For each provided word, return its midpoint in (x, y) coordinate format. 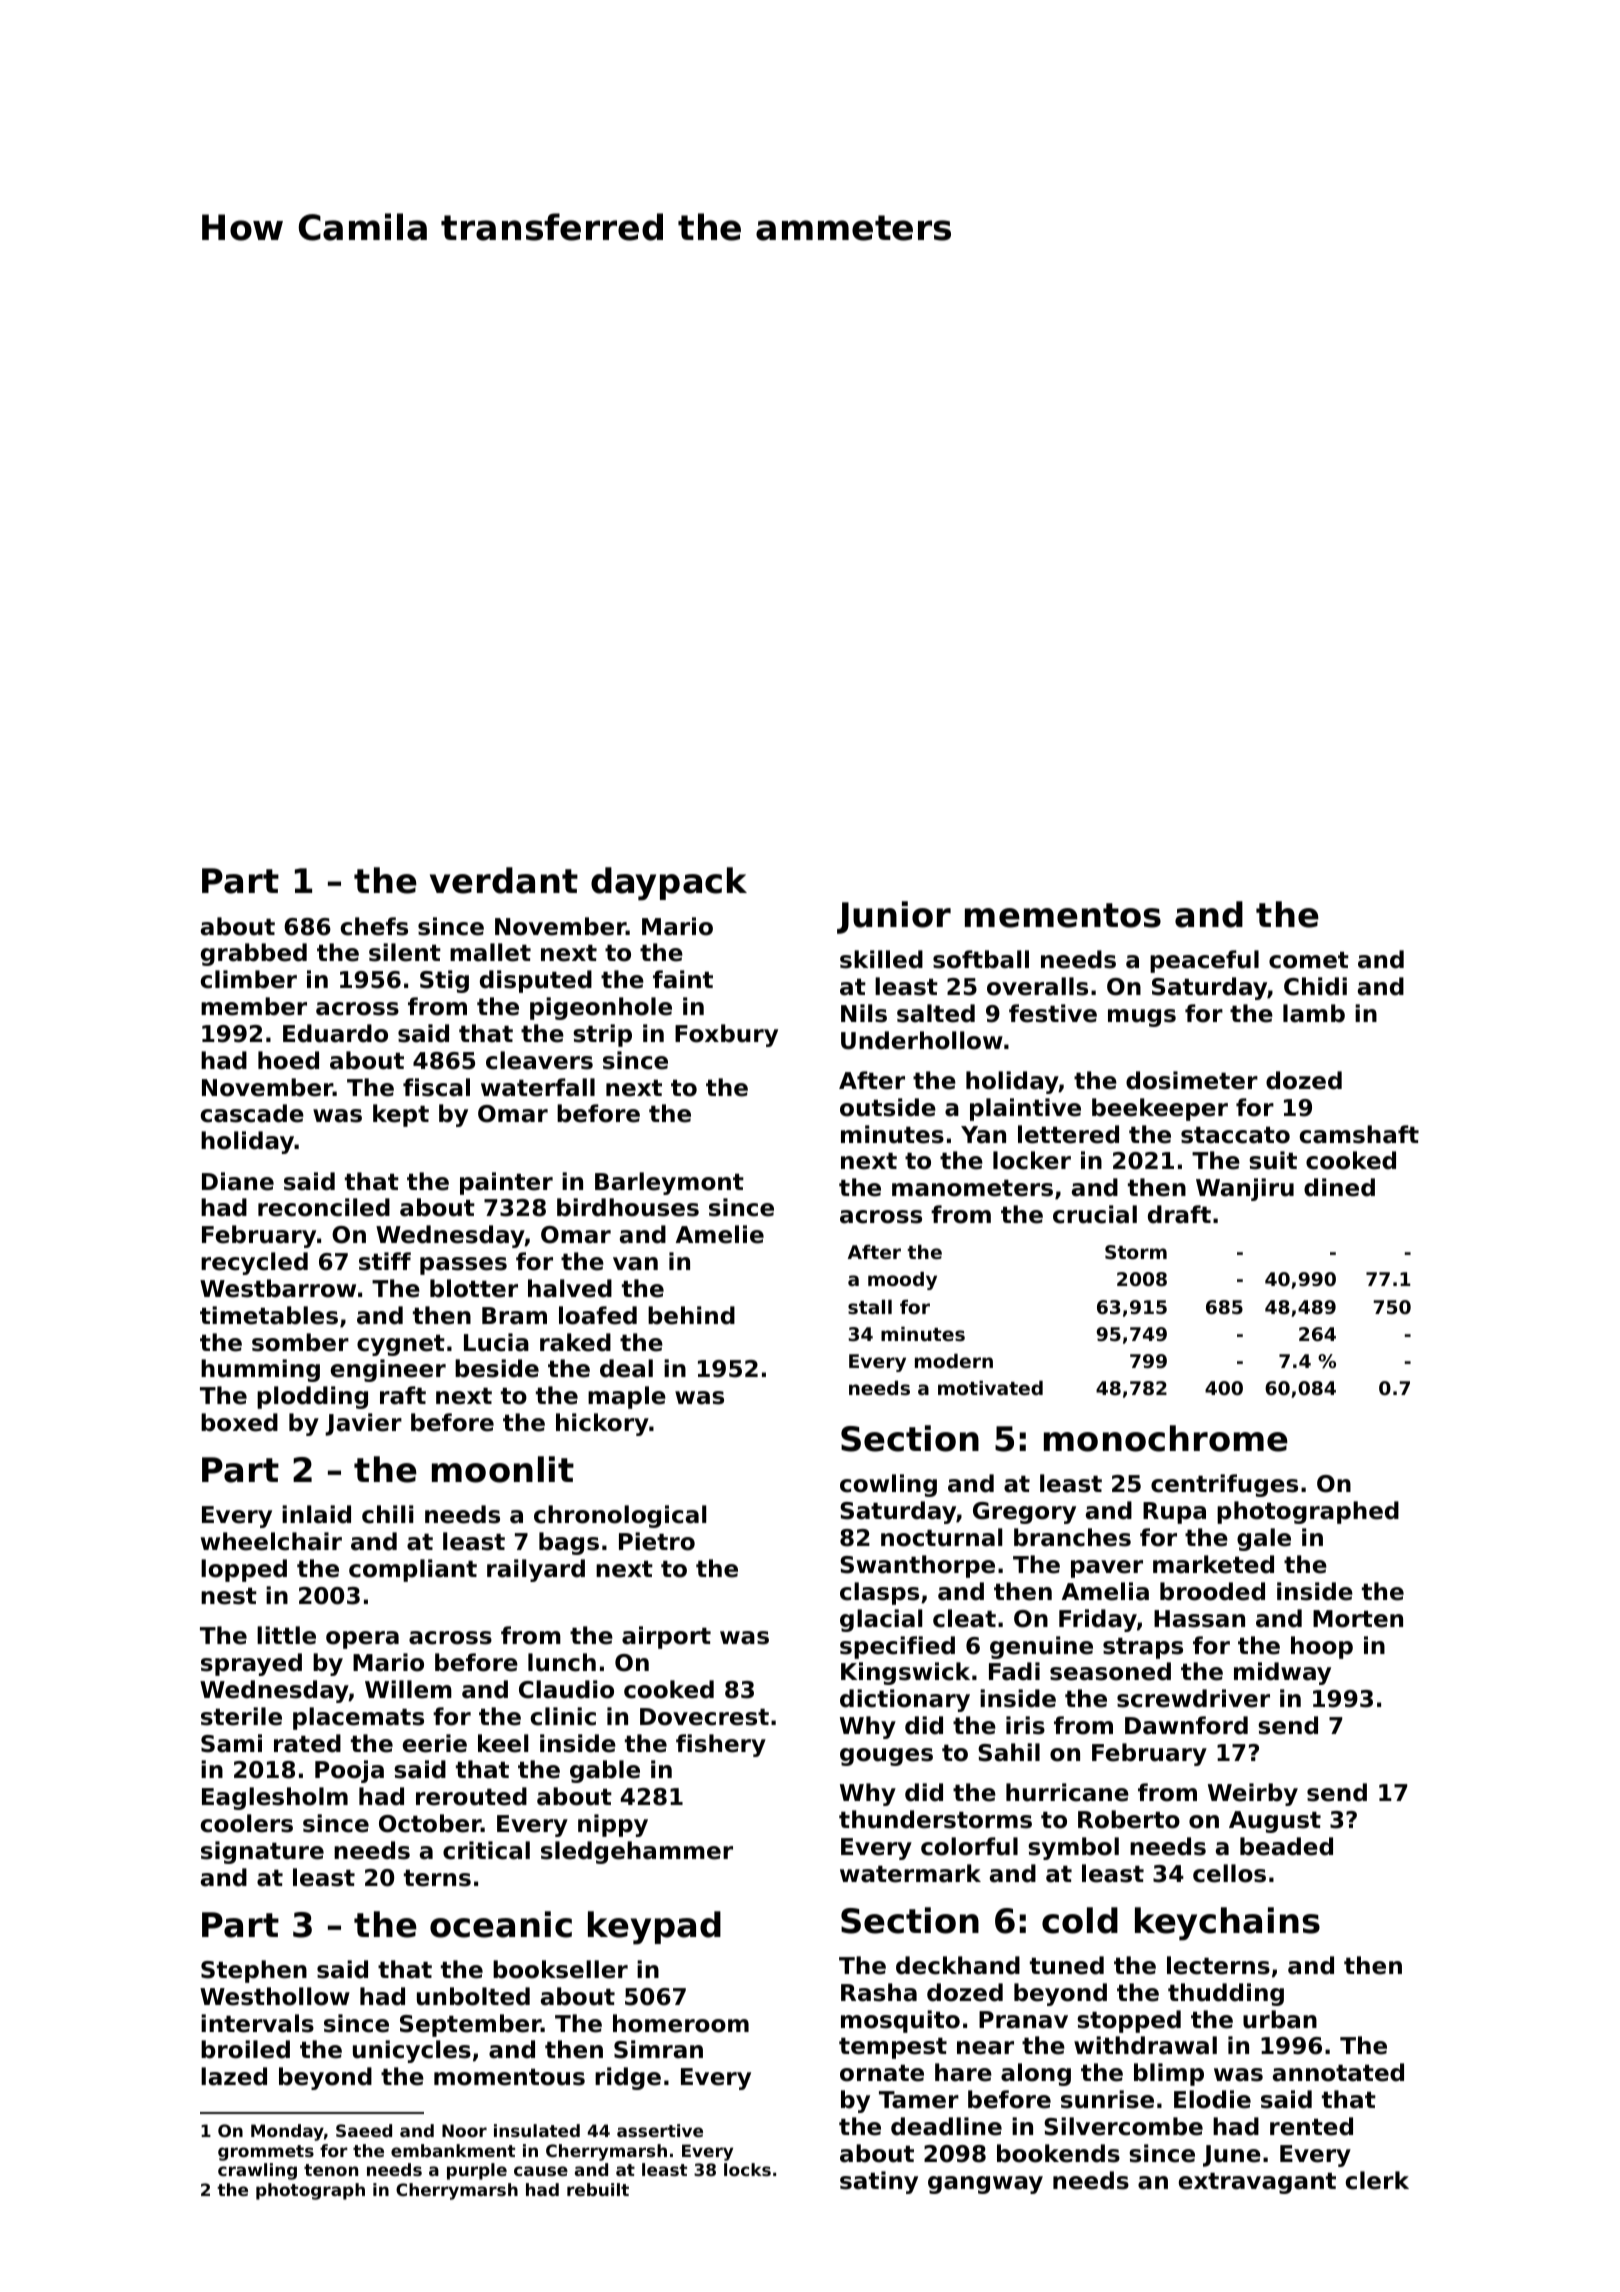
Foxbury (726, 1035)
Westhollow (275, 1996)
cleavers (539, 1060)
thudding (1226, 1994)
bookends (1058, 2153)
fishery (721, 1745)
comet (1309, 960)
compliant (413, 1570)
